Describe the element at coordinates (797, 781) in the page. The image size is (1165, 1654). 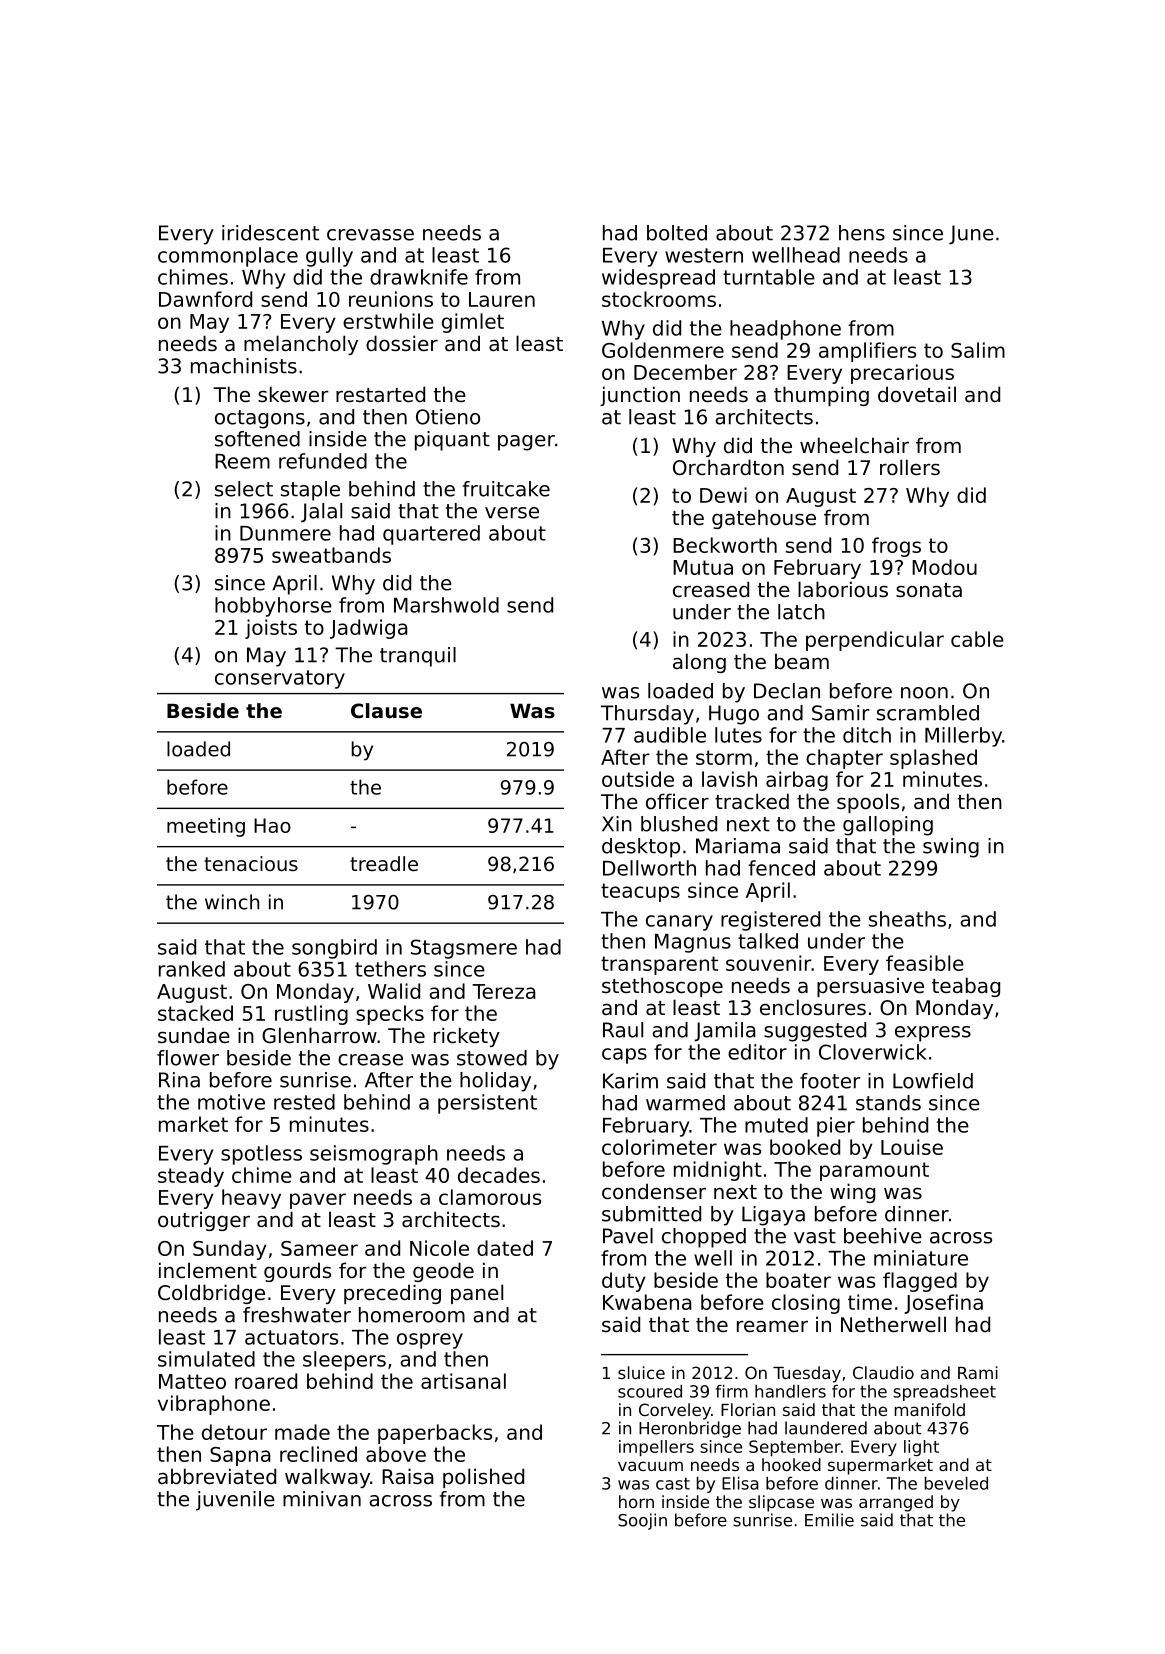
I see `airbag` at that location.
